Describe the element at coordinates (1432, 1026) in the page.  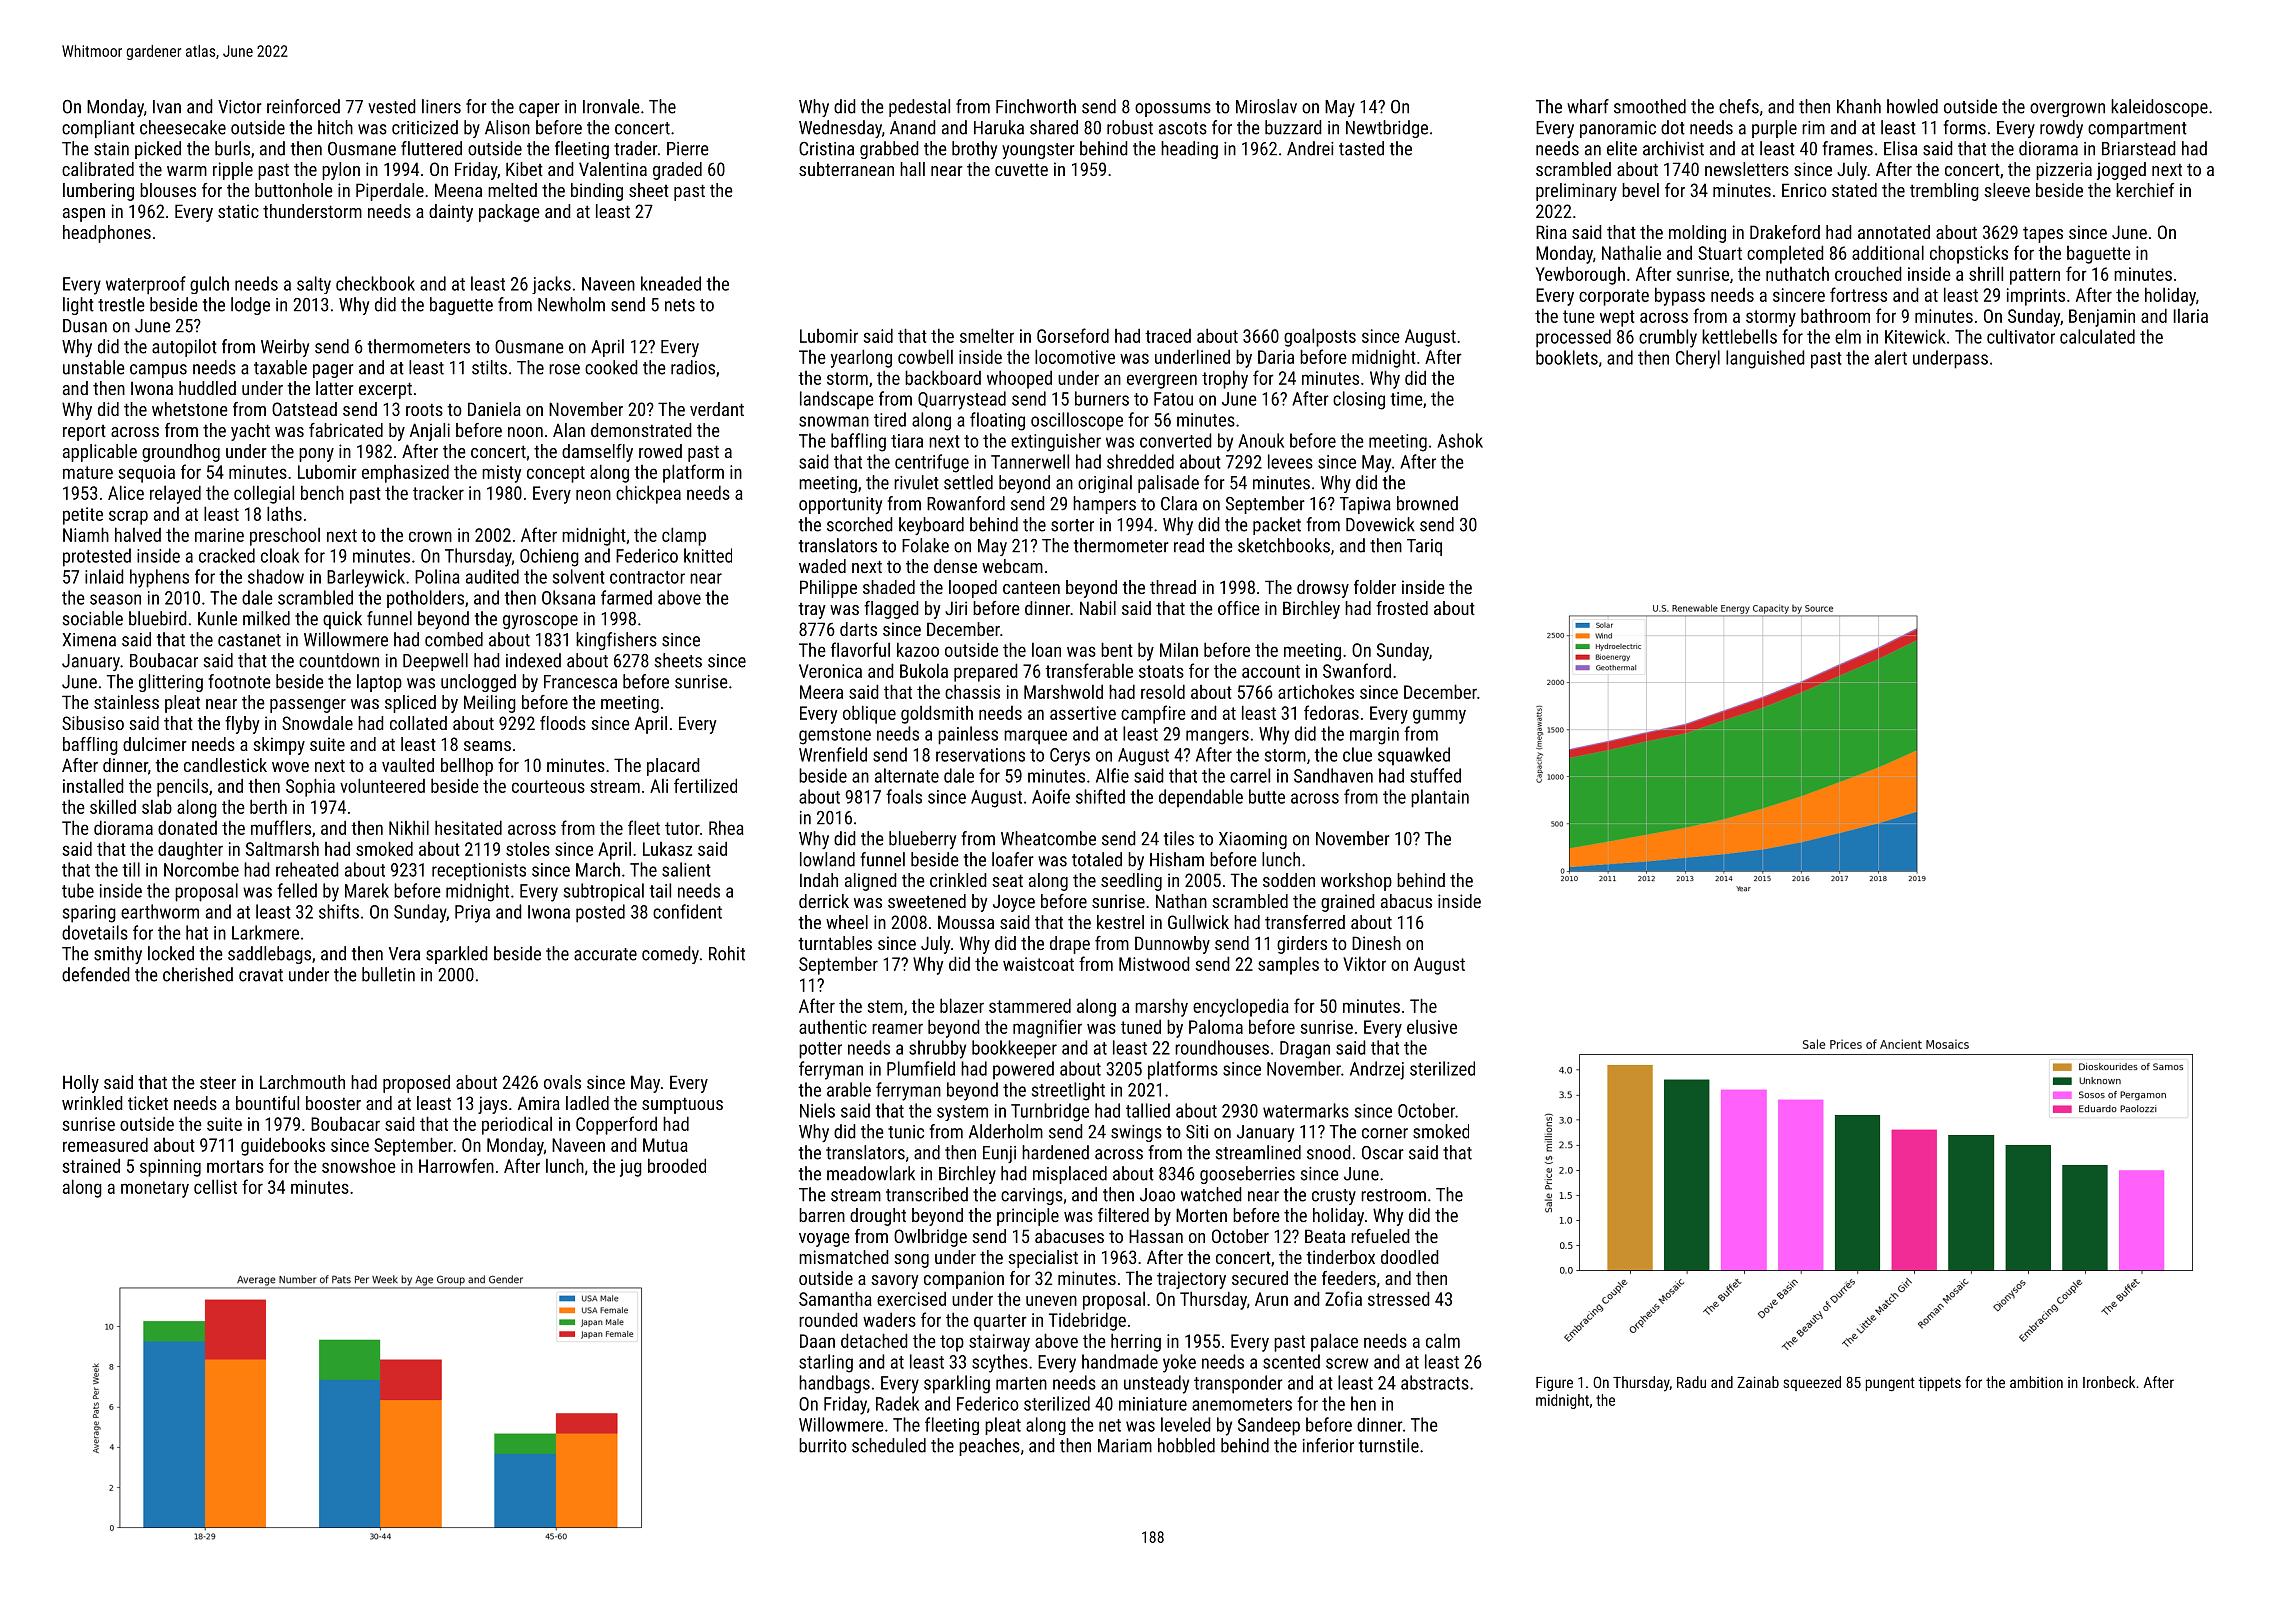
I see `elusive` at that location.
